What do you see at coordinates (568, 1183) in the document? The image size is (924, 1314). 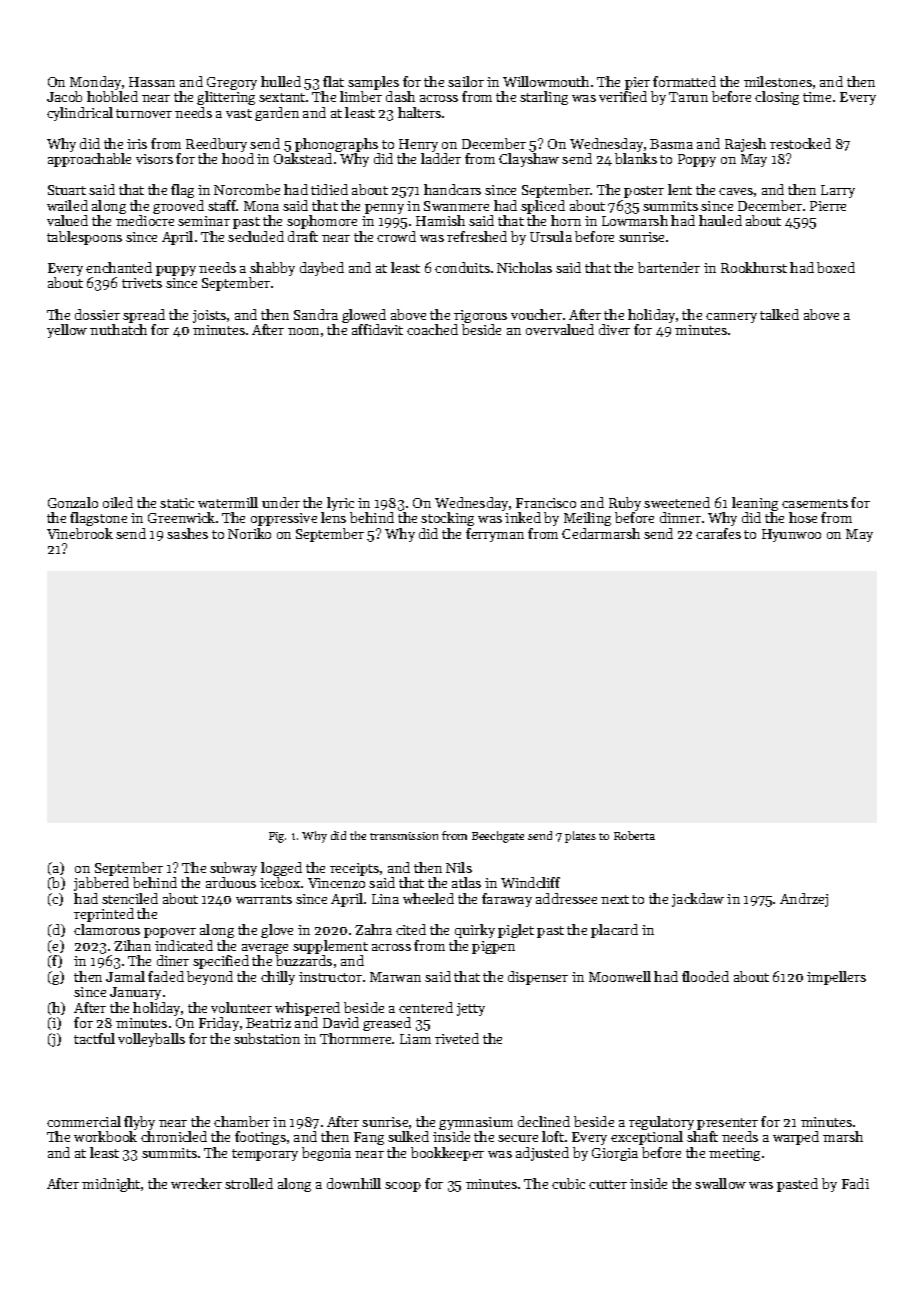 I see `cubic` at bounding box center [568, 1183].
